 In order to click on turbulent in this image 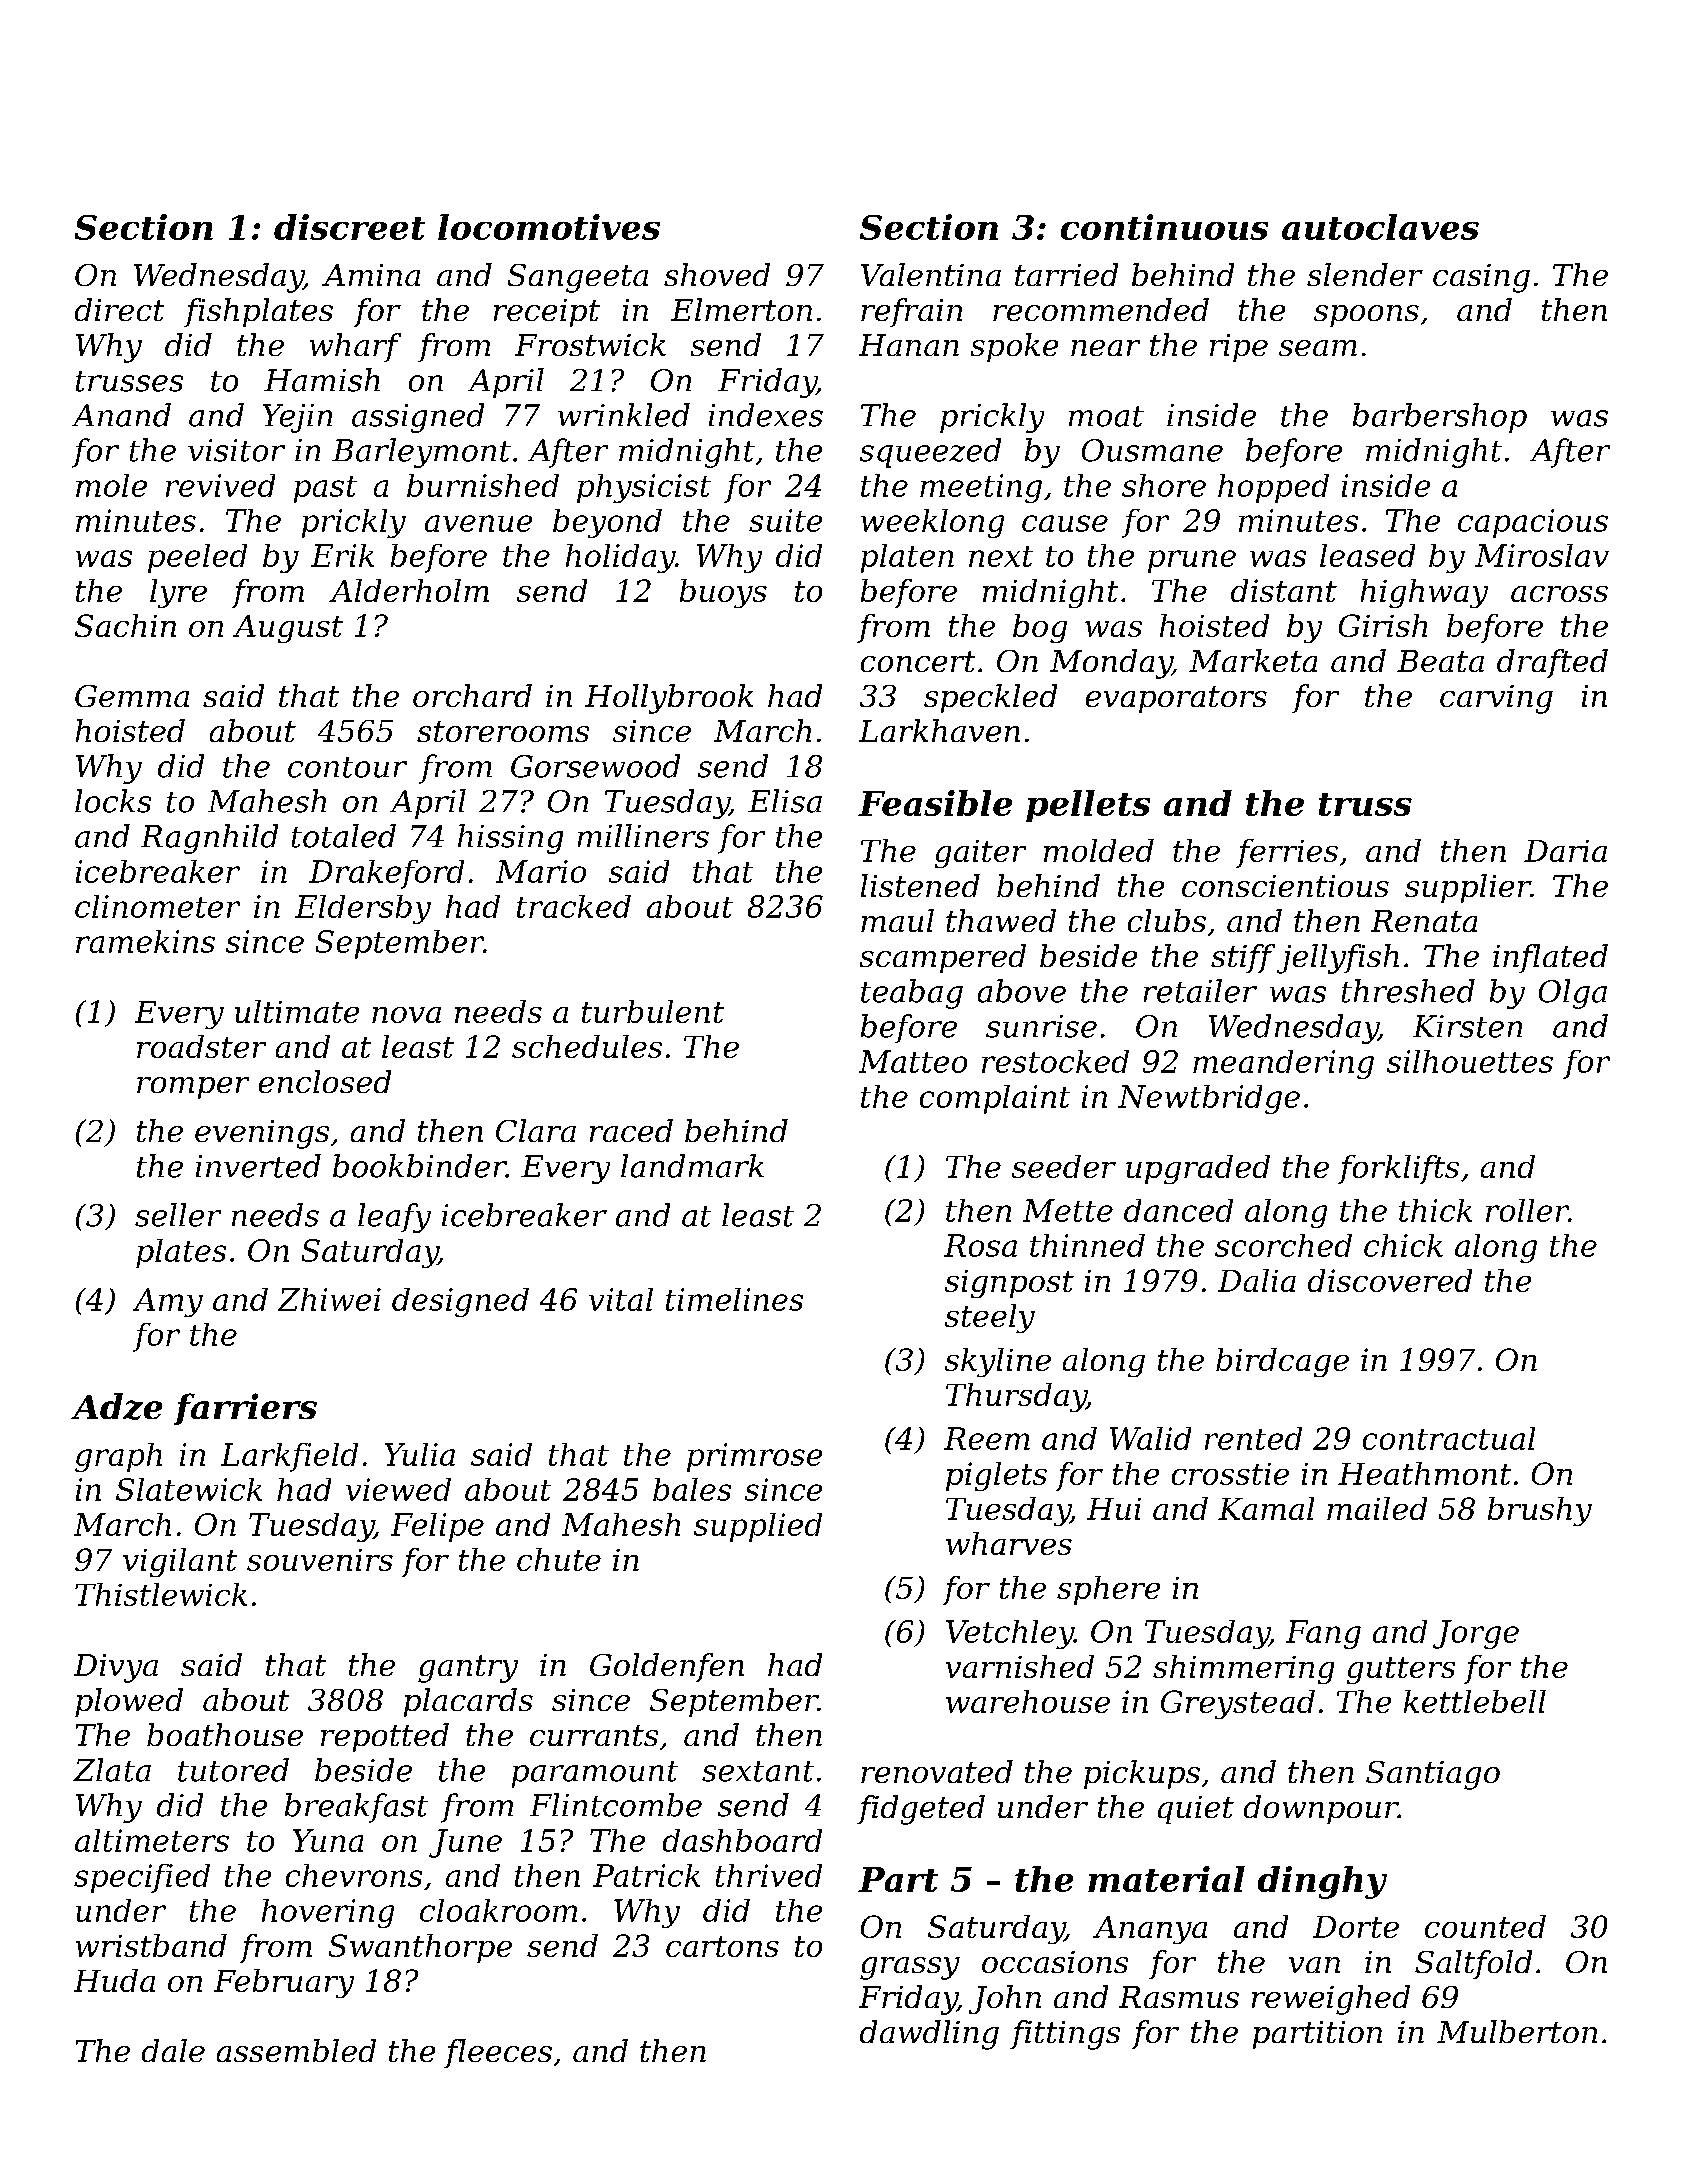, I will do `click(653, 1011)`.
